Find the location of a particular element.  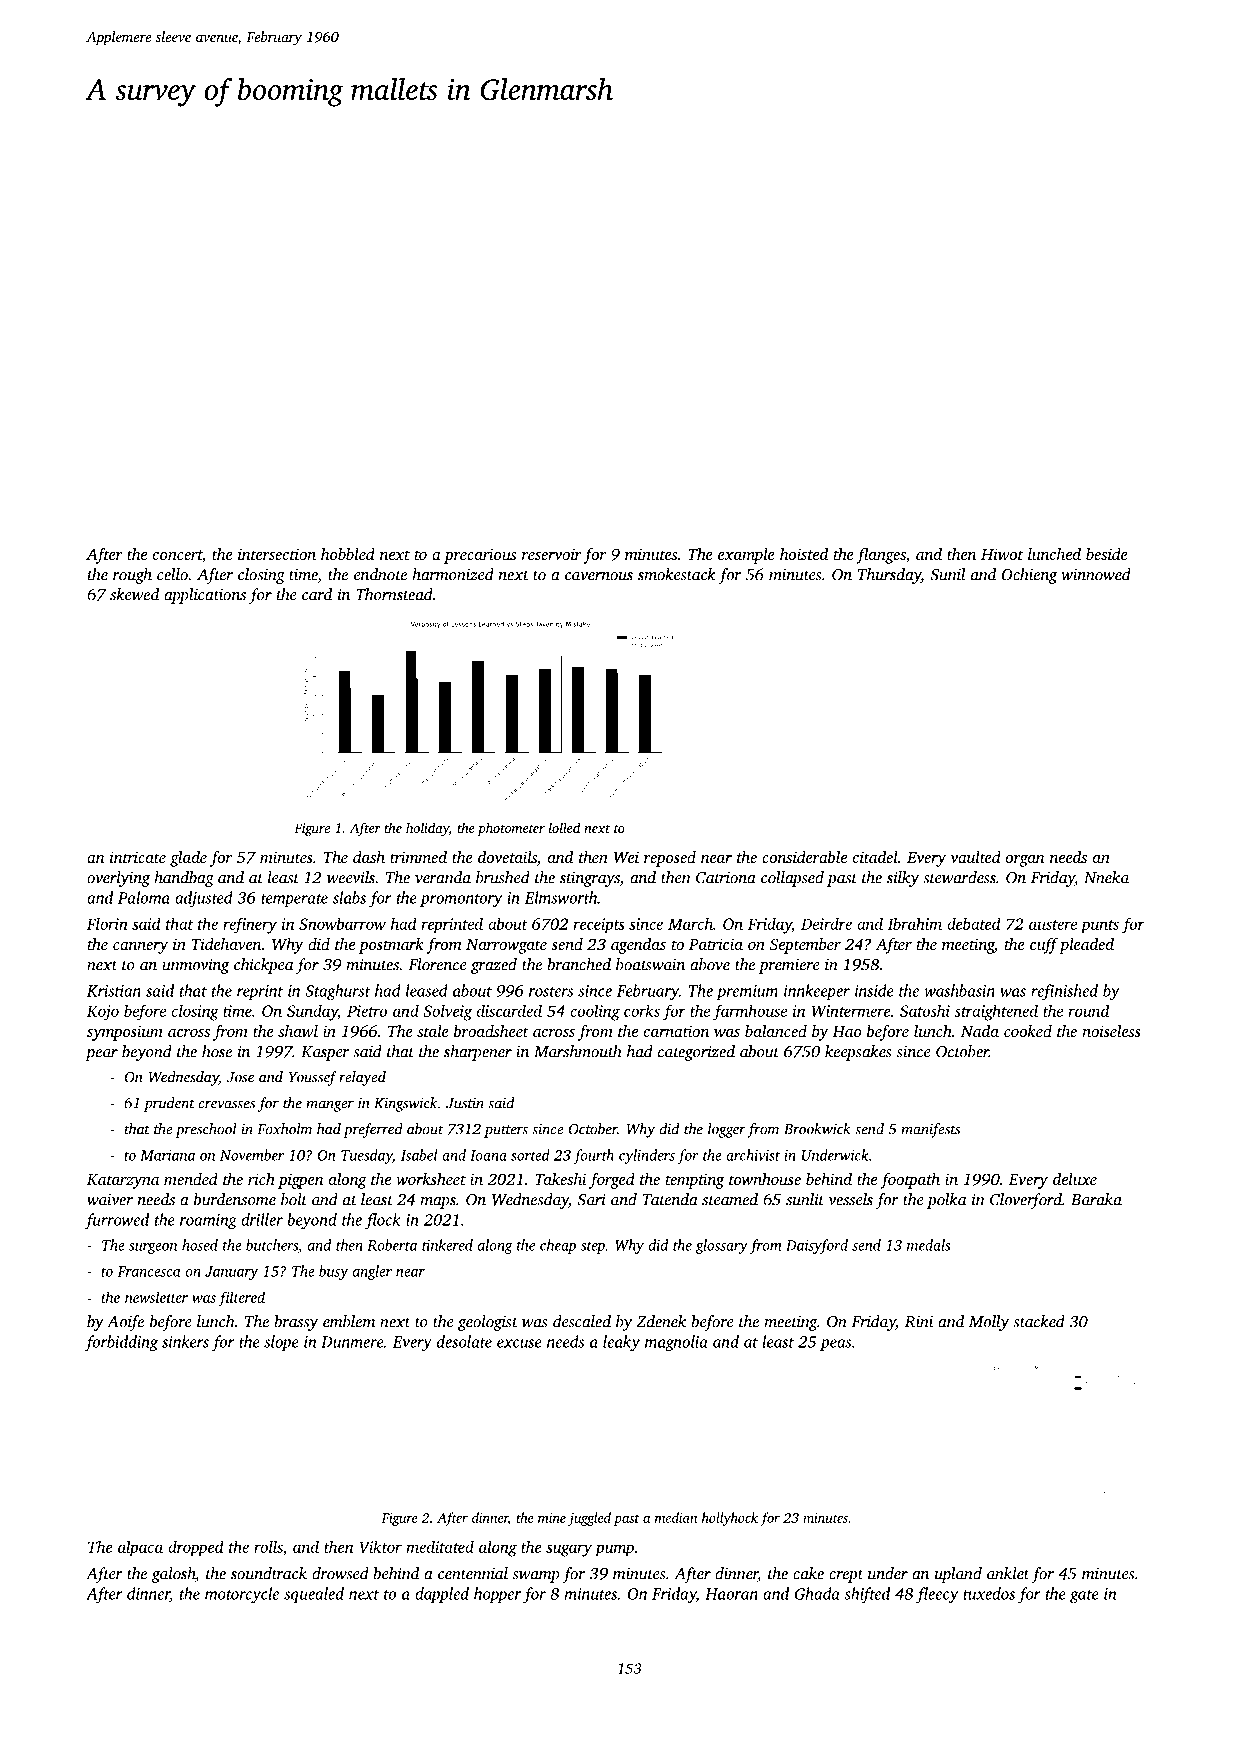

example is located at coordinates (746, 556).
